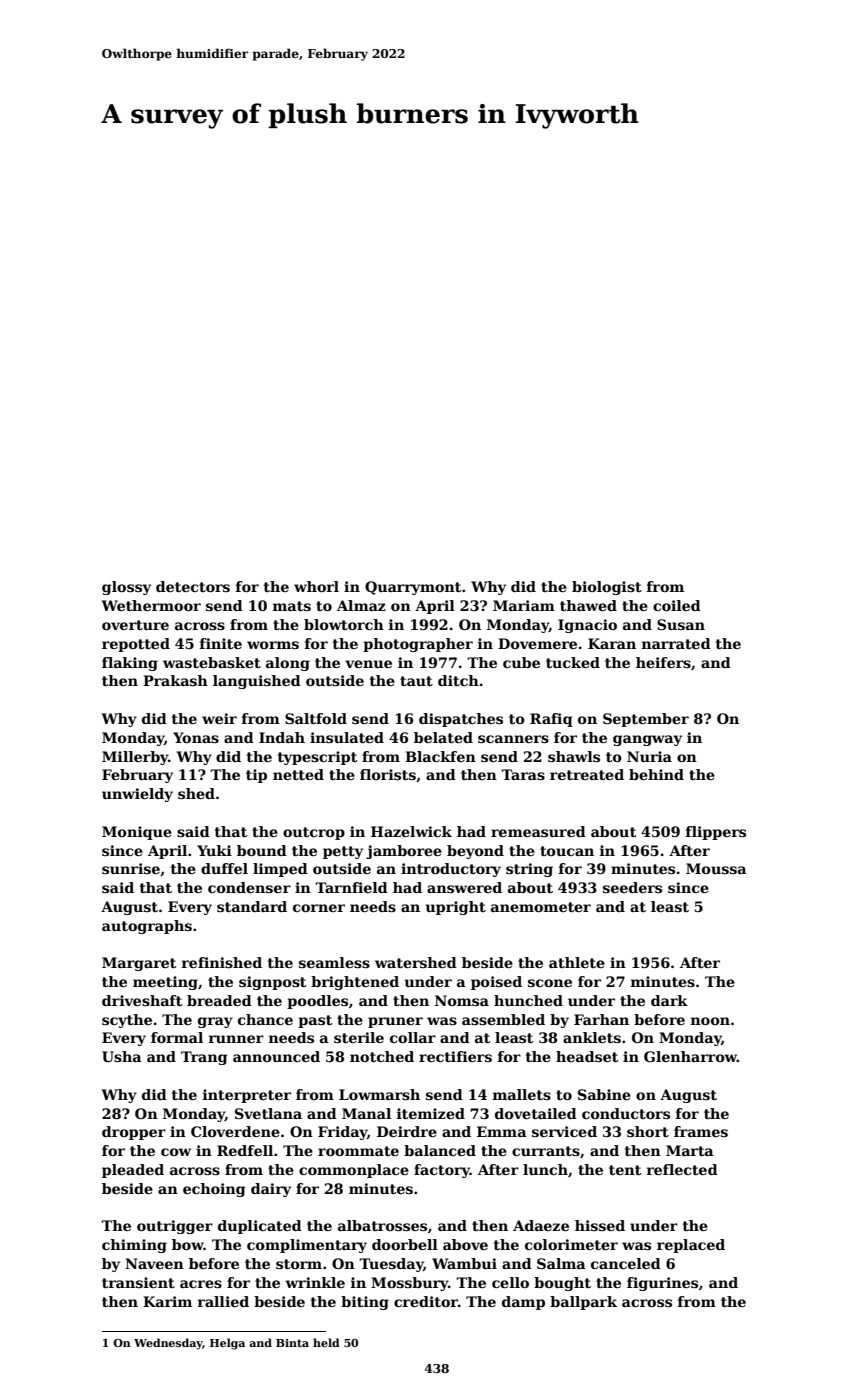 This document has width=849, height=1400. Describe the element at coordinates (168, 1344) in the document. I see `Wednesday` at that location.
